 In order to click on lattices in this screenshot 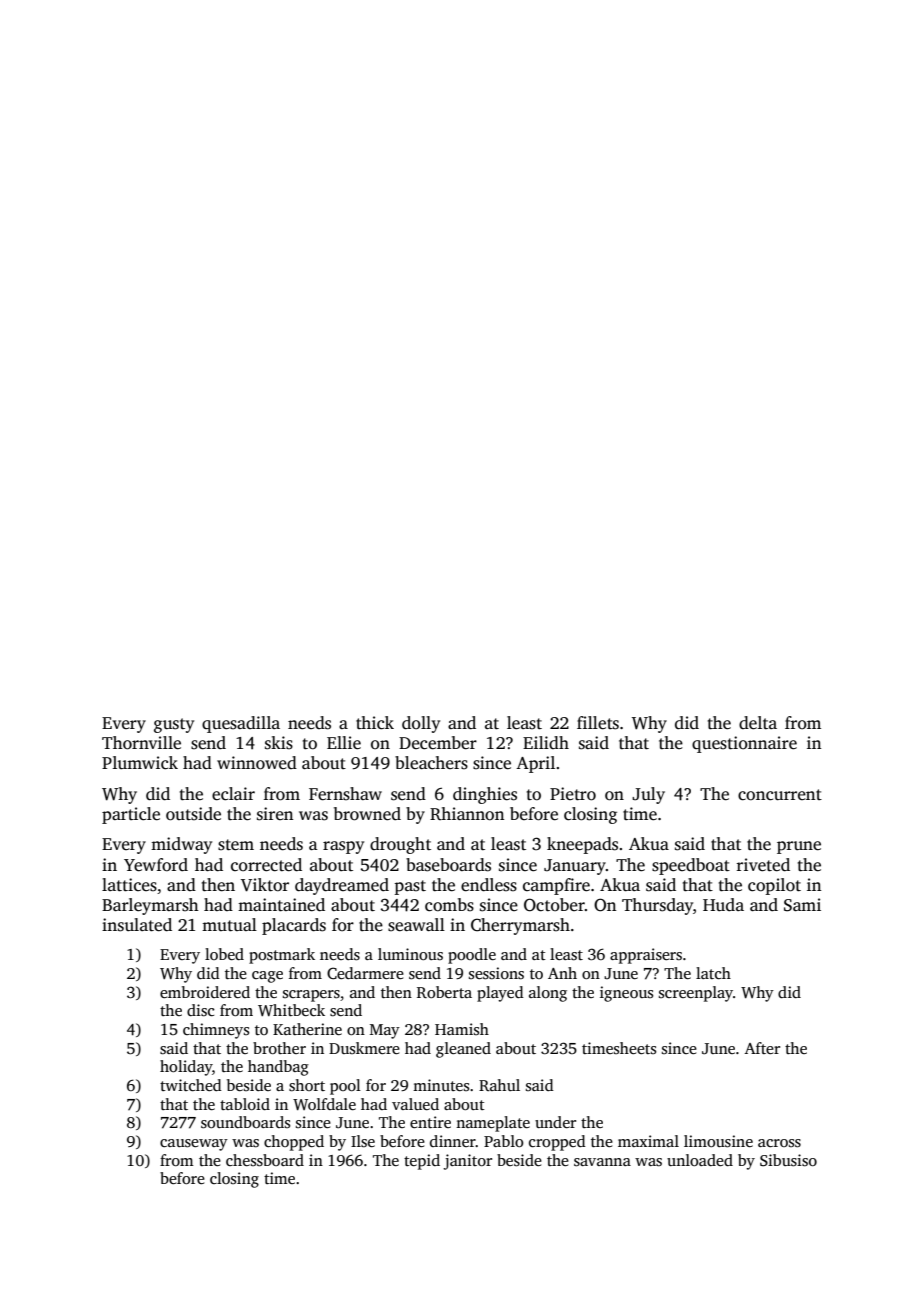, I will do `click(129, 885)`.
